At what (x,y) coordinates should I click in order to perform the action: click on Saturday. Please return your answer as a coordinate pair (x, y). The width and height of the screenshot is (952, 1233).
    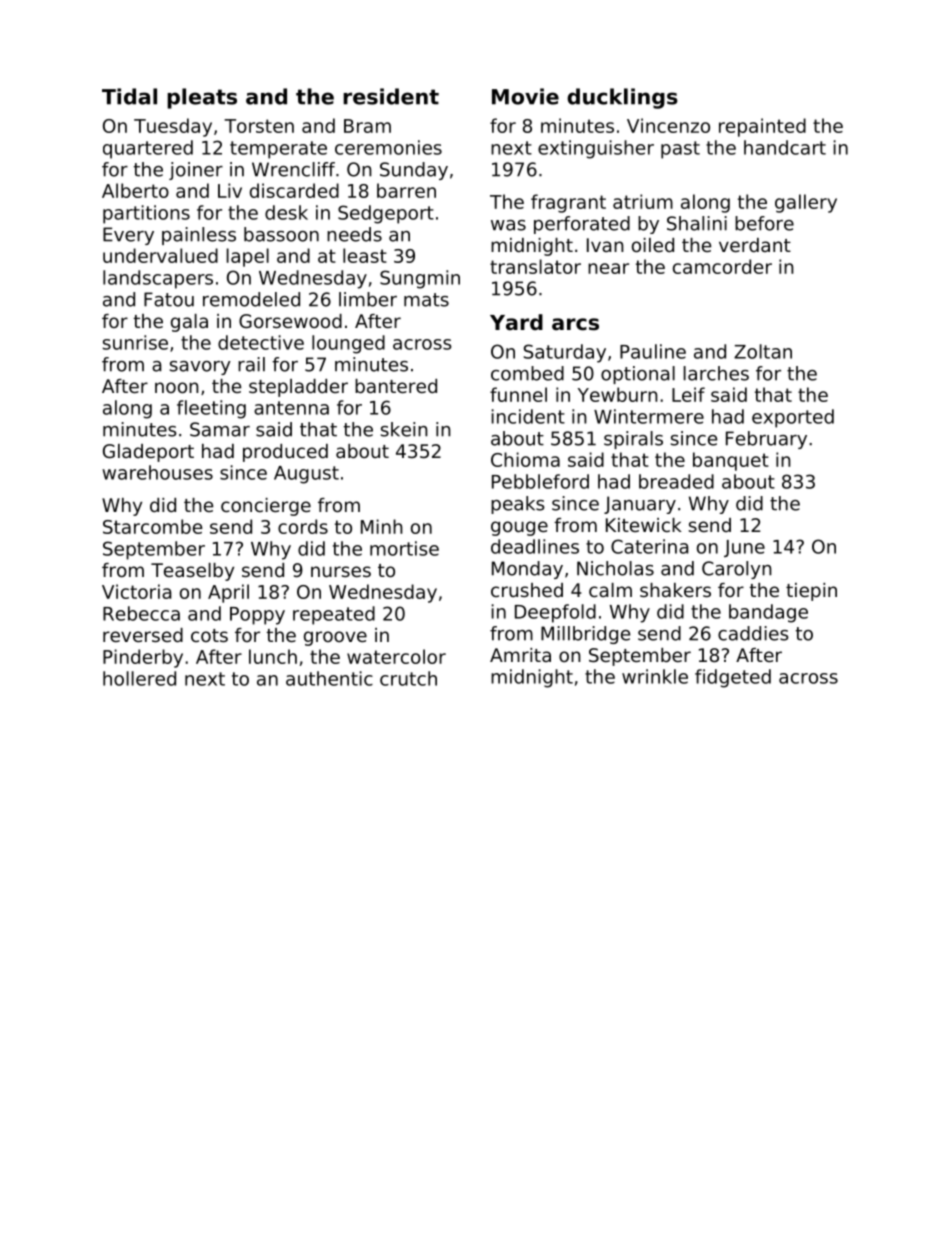
    Looking at the image, I should click on (565, 353).
